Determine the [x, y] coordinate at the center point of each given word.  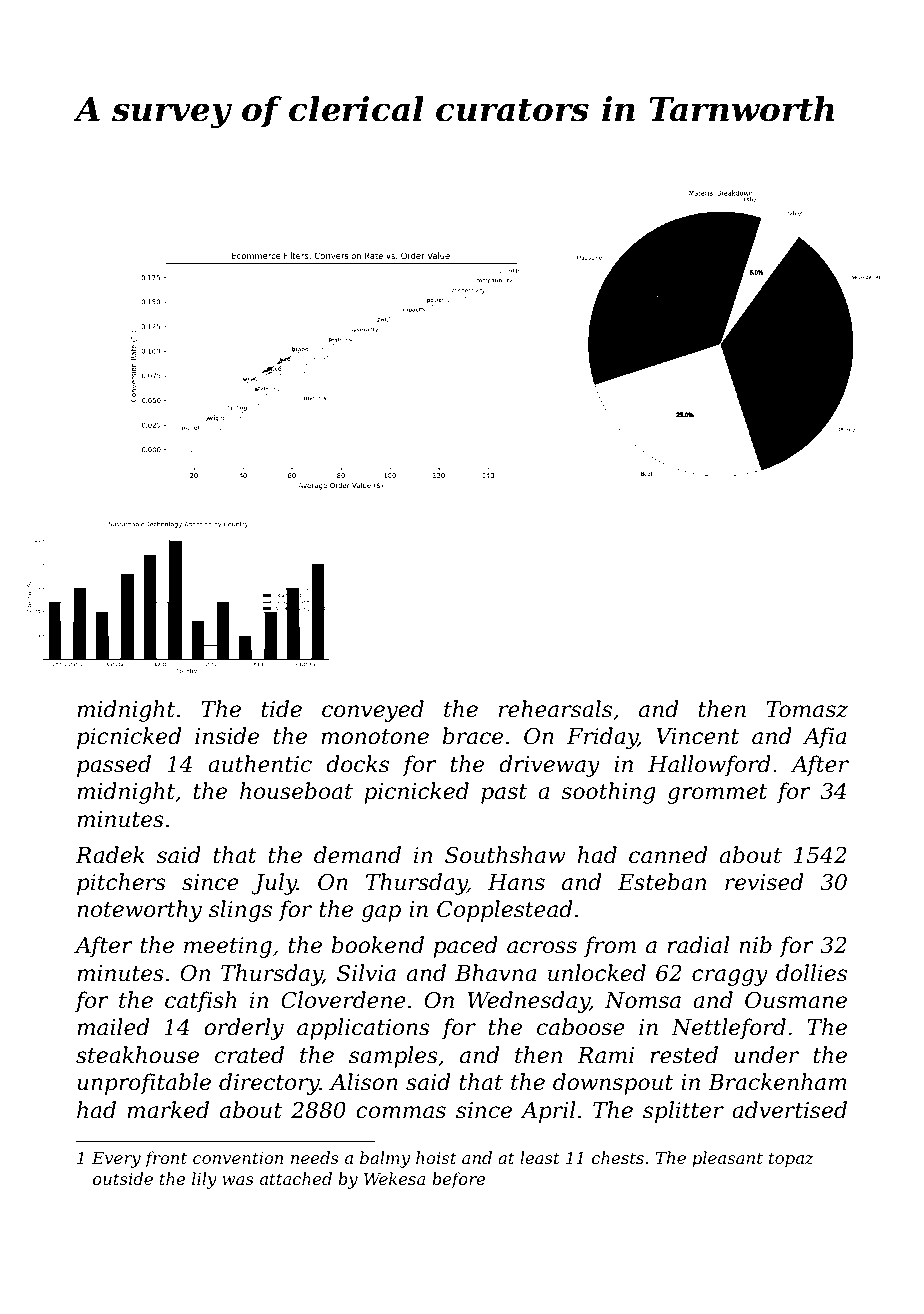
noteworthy [139, 911]
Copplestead [504, 911]
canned [668, 855]
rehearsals [555, 709]
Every [116, 1160]
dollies [811, 973]
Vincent [697, 736]
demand [357, 855]
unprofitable [144, 1084]
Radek [110, 855]
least [540, 1157]
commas [401, 1112]
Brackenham [777, 1082]
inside [227, 736]
